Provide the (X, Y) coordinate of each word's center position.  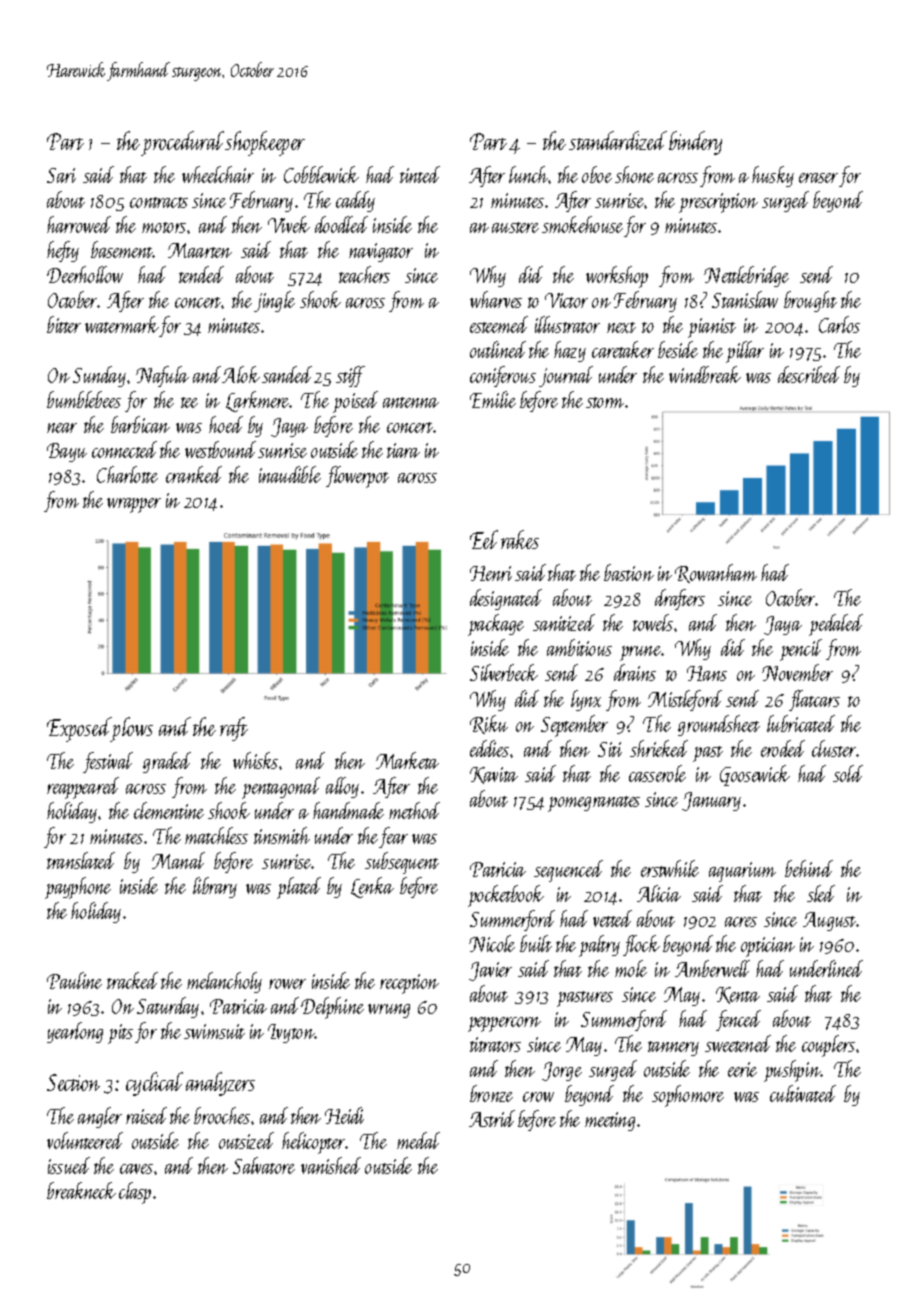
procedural (182, 143)
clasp (135, 1193)
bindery (695, 143)
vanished (331, 1165)
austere (515, 227)
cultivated (803, 1093)
